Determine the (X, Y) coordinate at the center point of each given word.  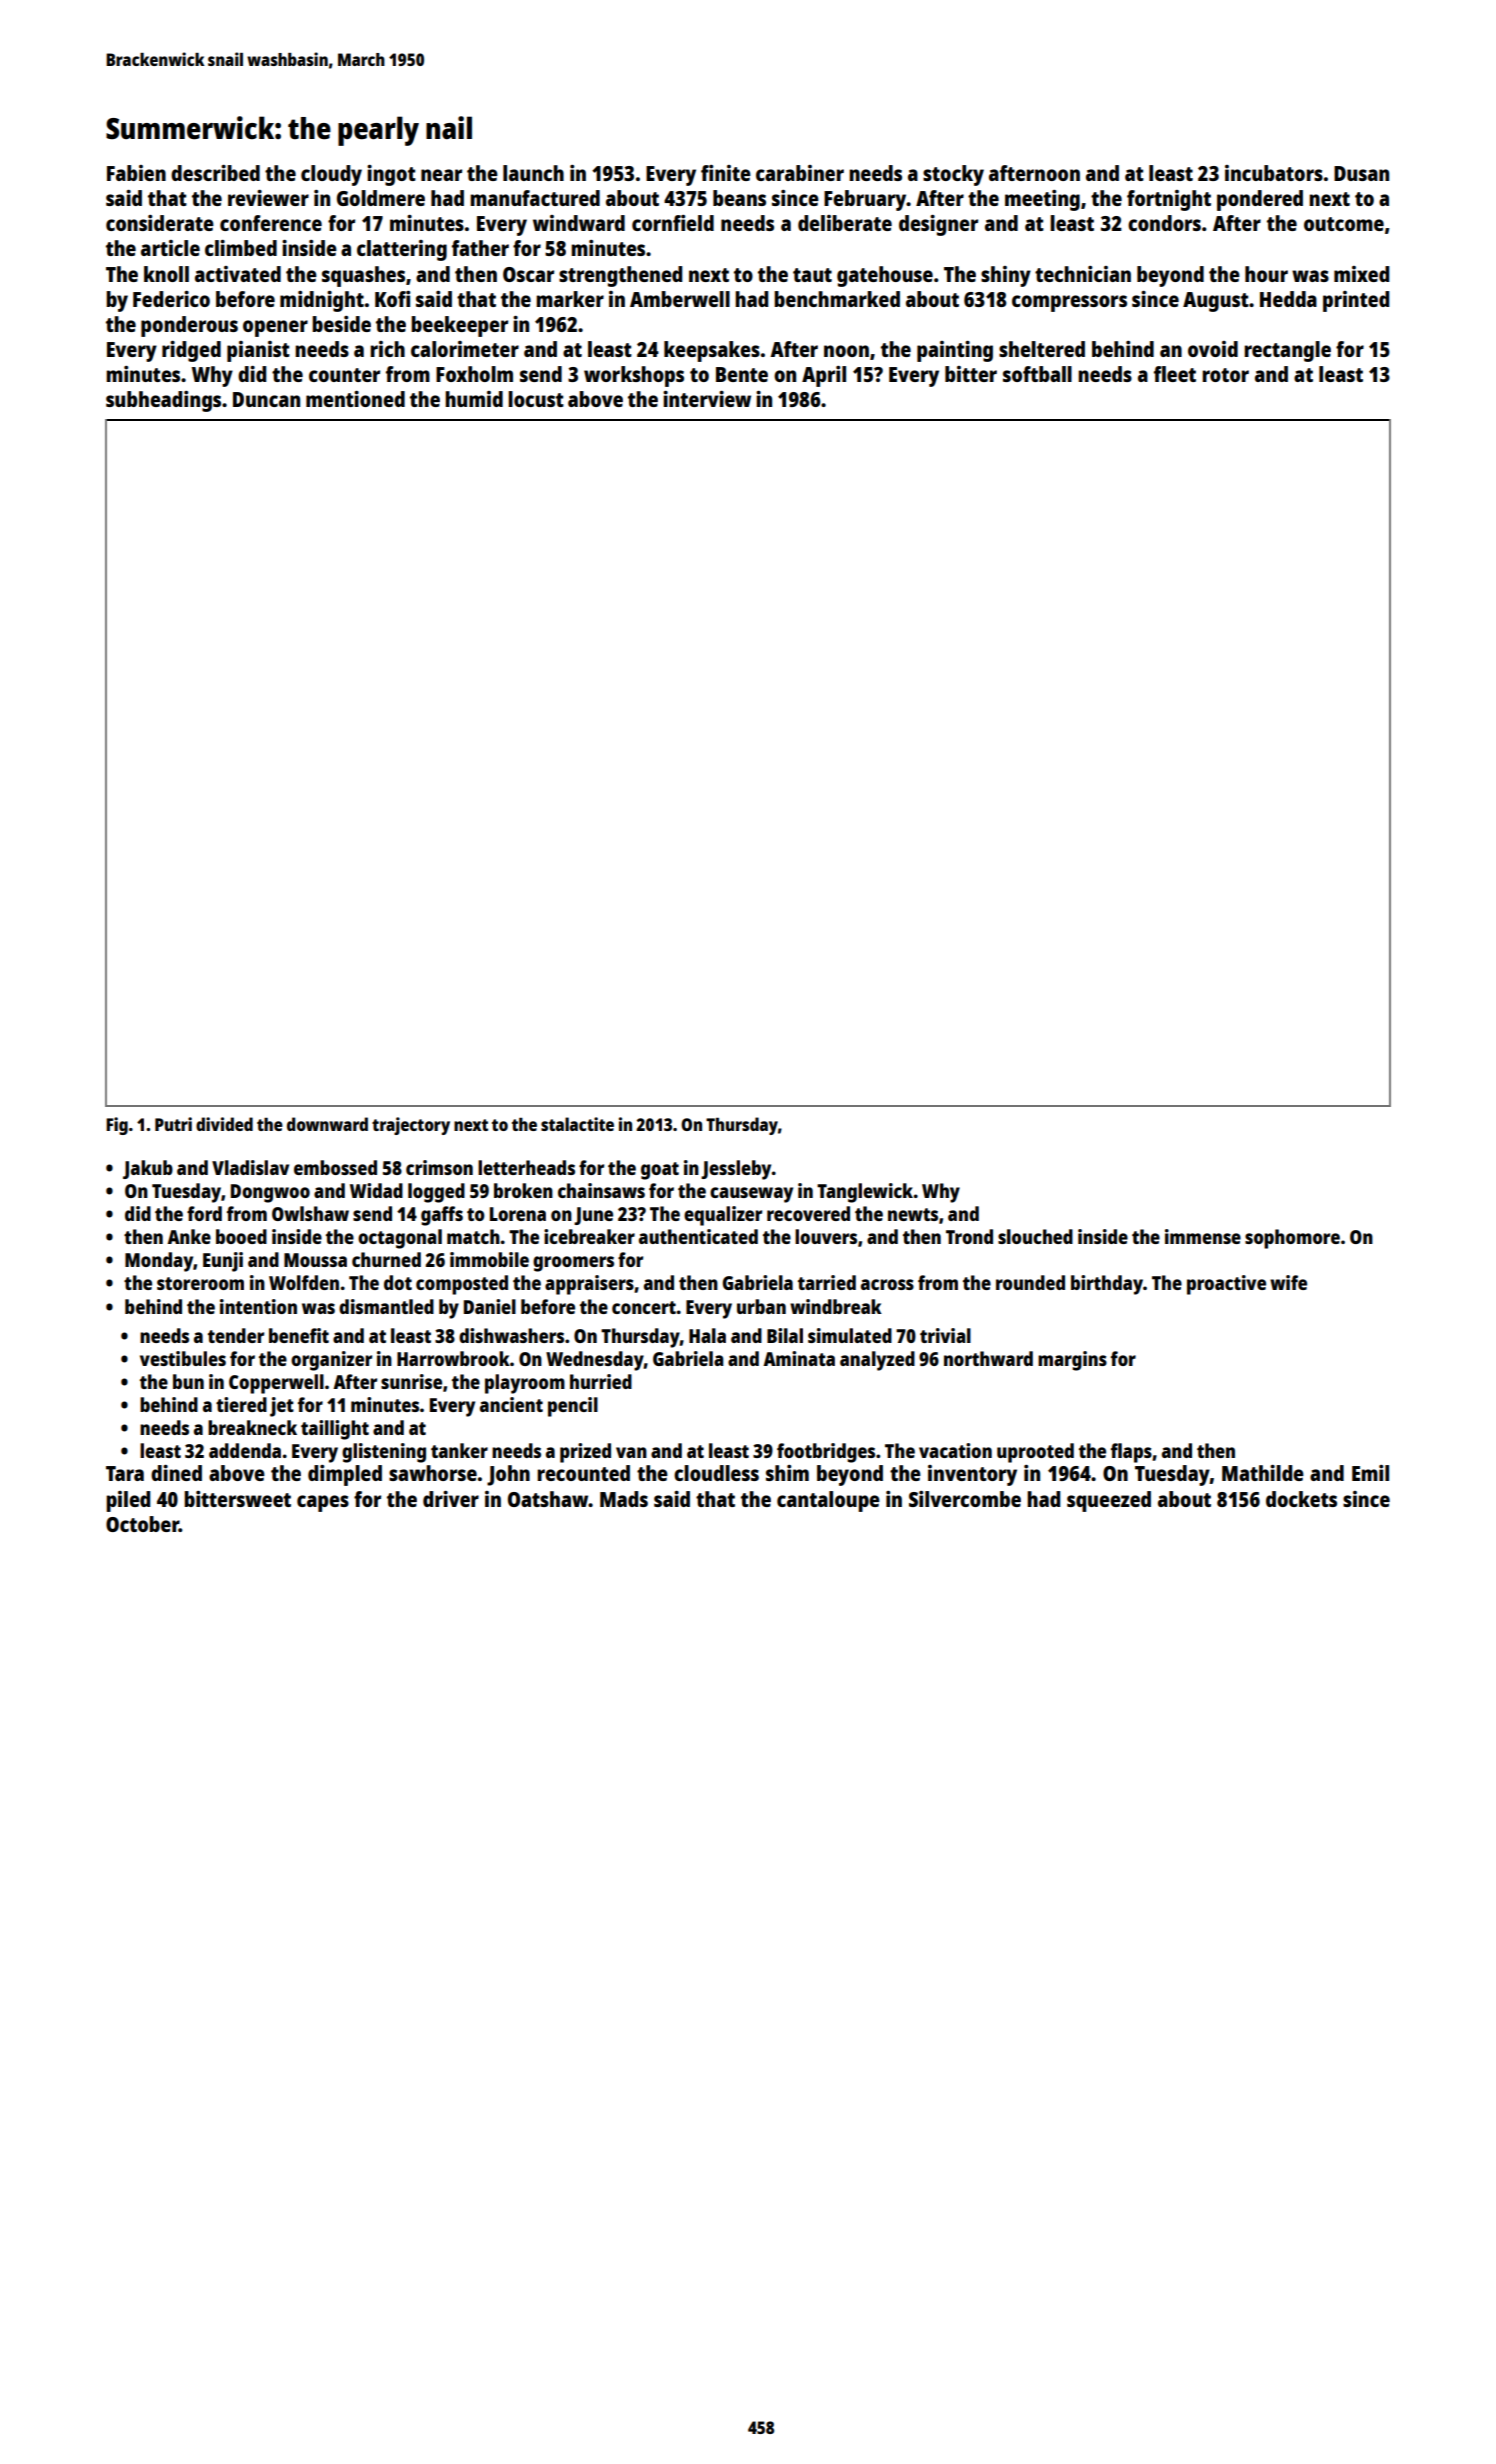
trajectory (411, 1126)
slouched (1035, 1236)
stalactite (577, 1124)
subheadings (163, 401)
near (441, 175)
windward (579, 223)
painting (955, 351)
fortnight (1169, 200)
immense (1203, 1236)
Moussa (315, 1260)
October (142, 1524)
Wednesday (595, 1361)
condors (1164, 223)
